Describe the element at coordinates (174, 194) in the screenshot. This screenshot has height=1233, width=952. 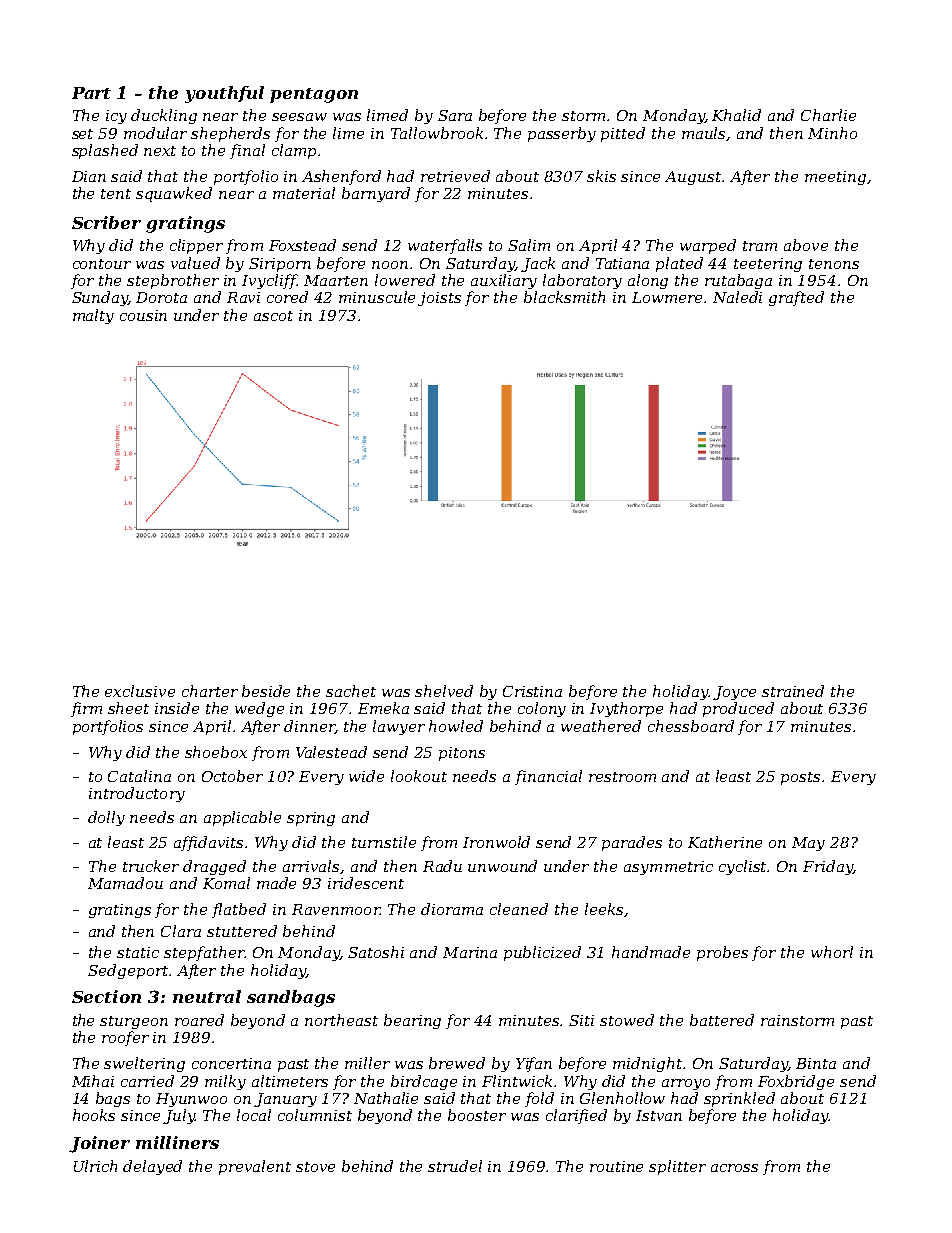
I see `squawked` at that location.
